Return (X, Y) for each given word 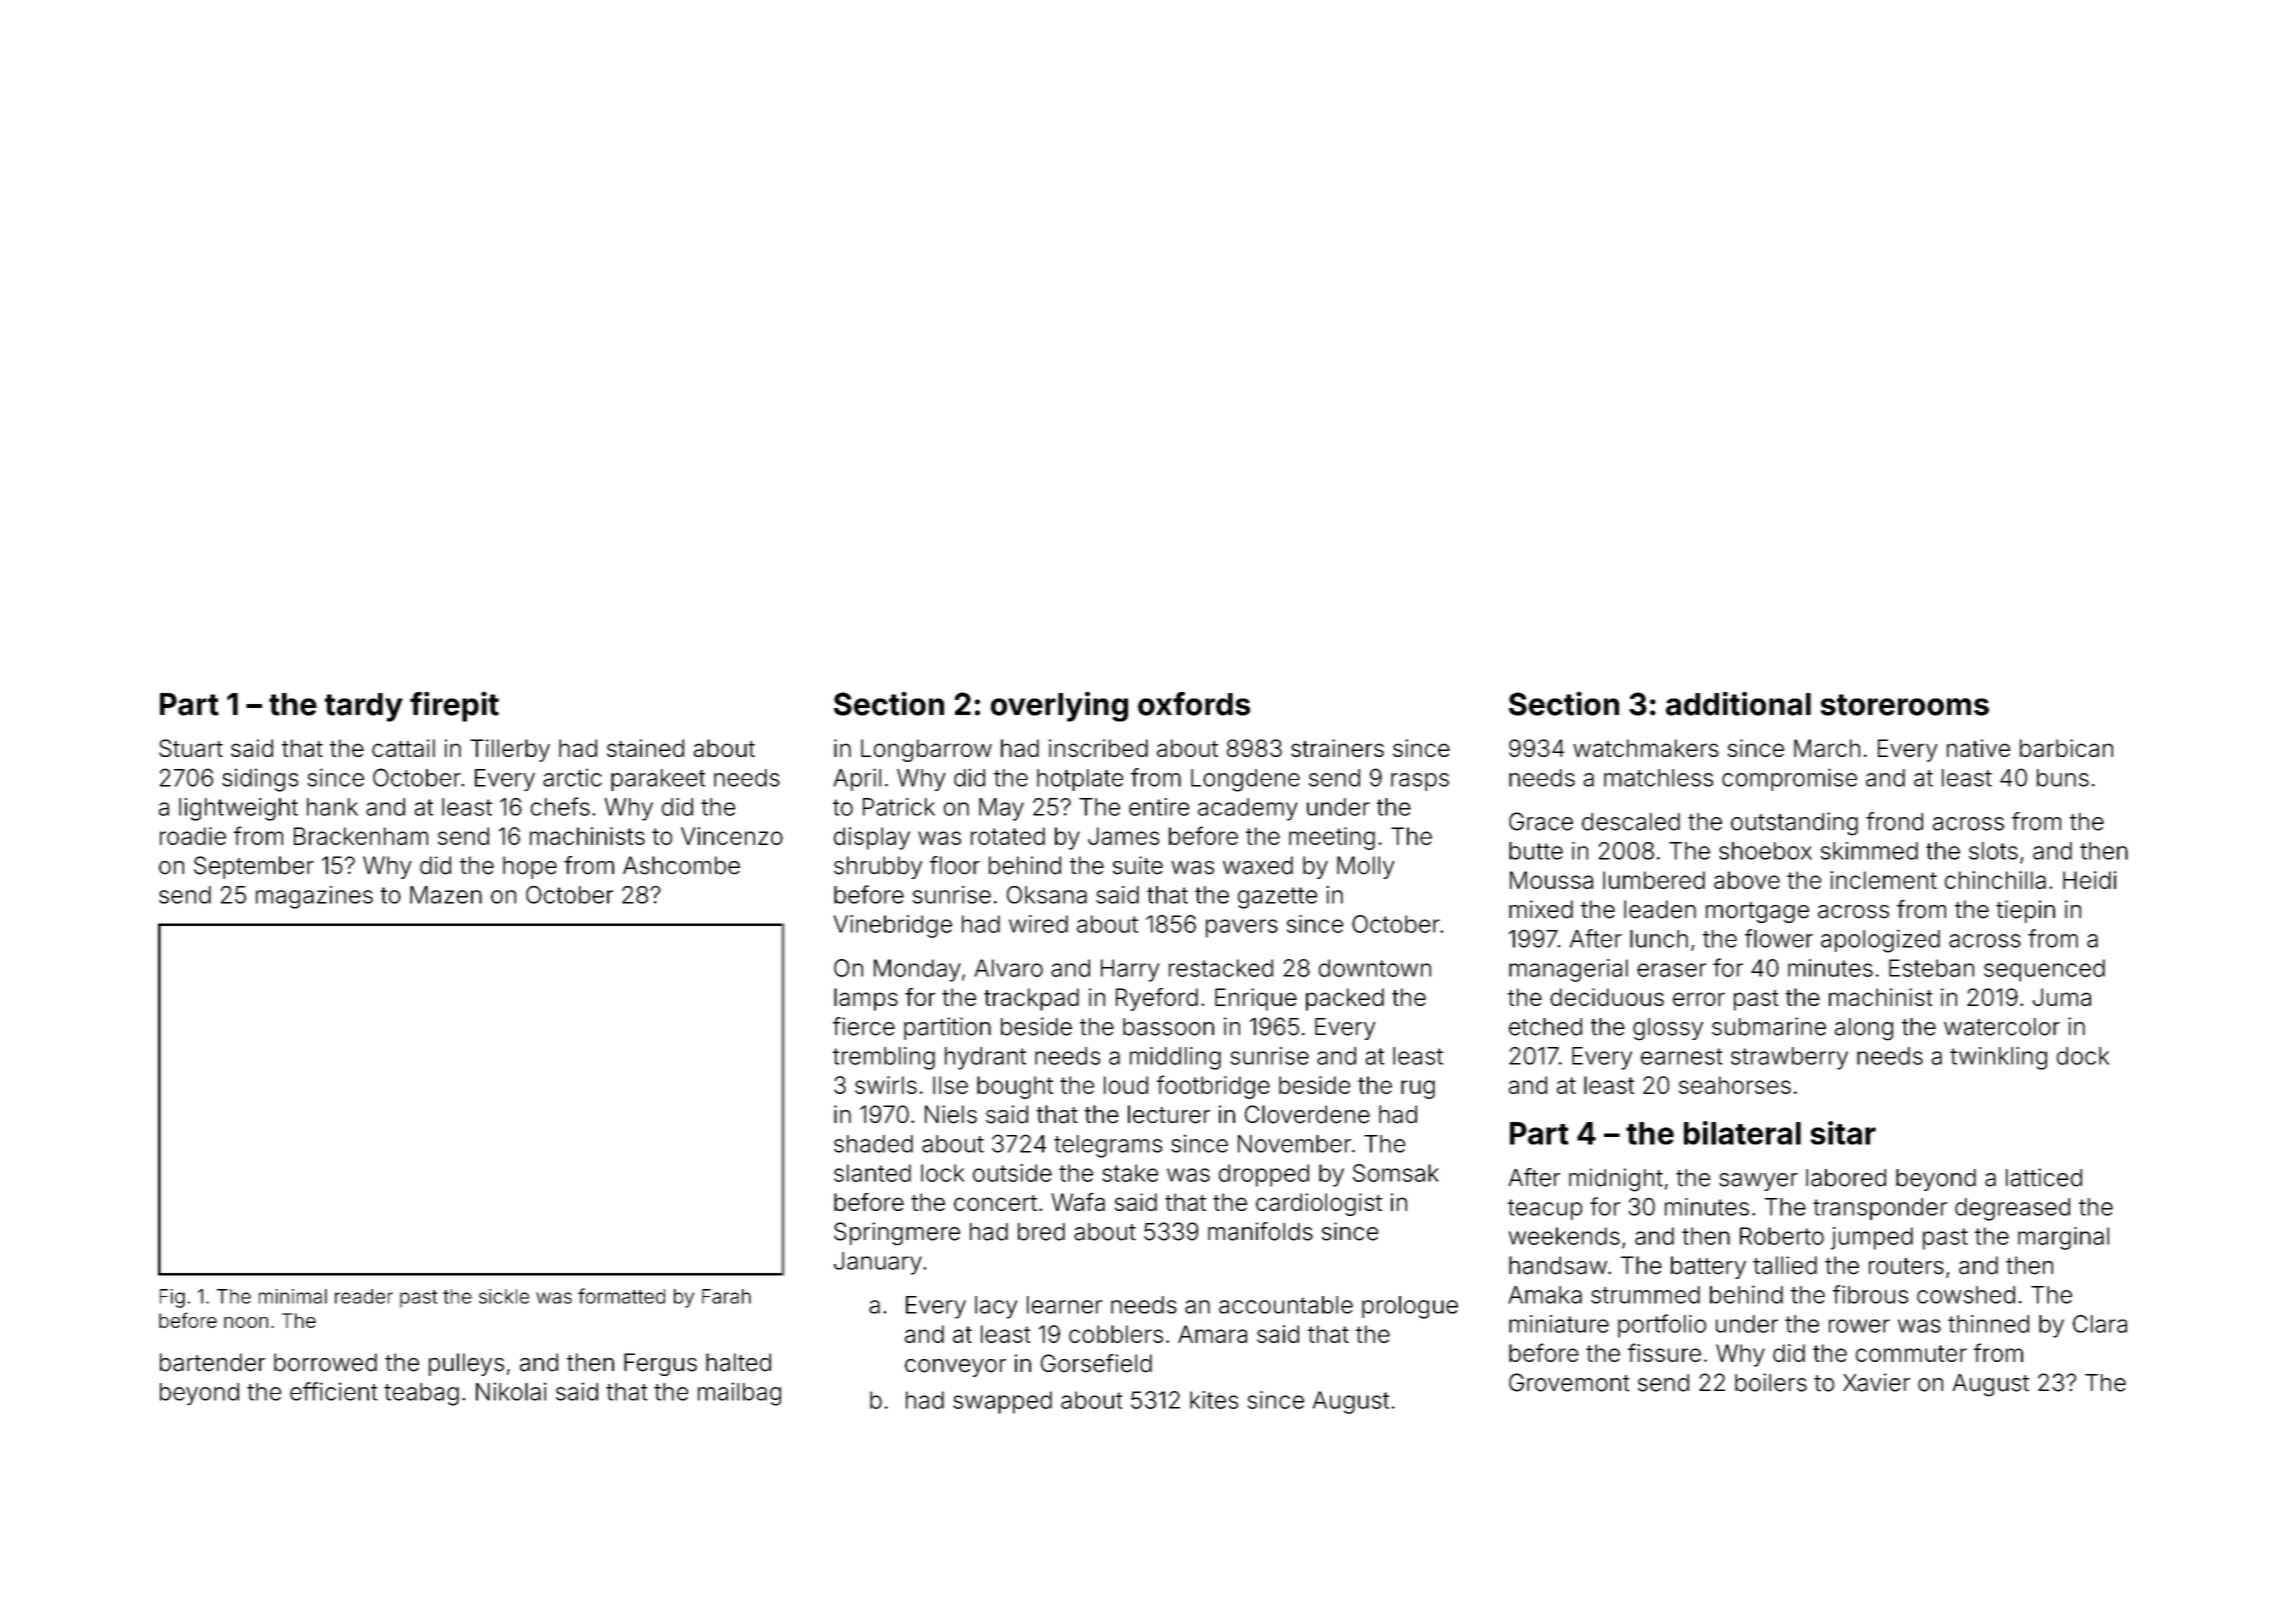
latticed (2044, 1177)
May (1001, 809)
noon (246, 1322)
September (254, 867)
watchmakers (1646, 748)
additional (1738, 703)
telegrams (1108, 1146)
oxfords (1194, 704)
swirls (886, 1085)
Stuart (191, 748)
